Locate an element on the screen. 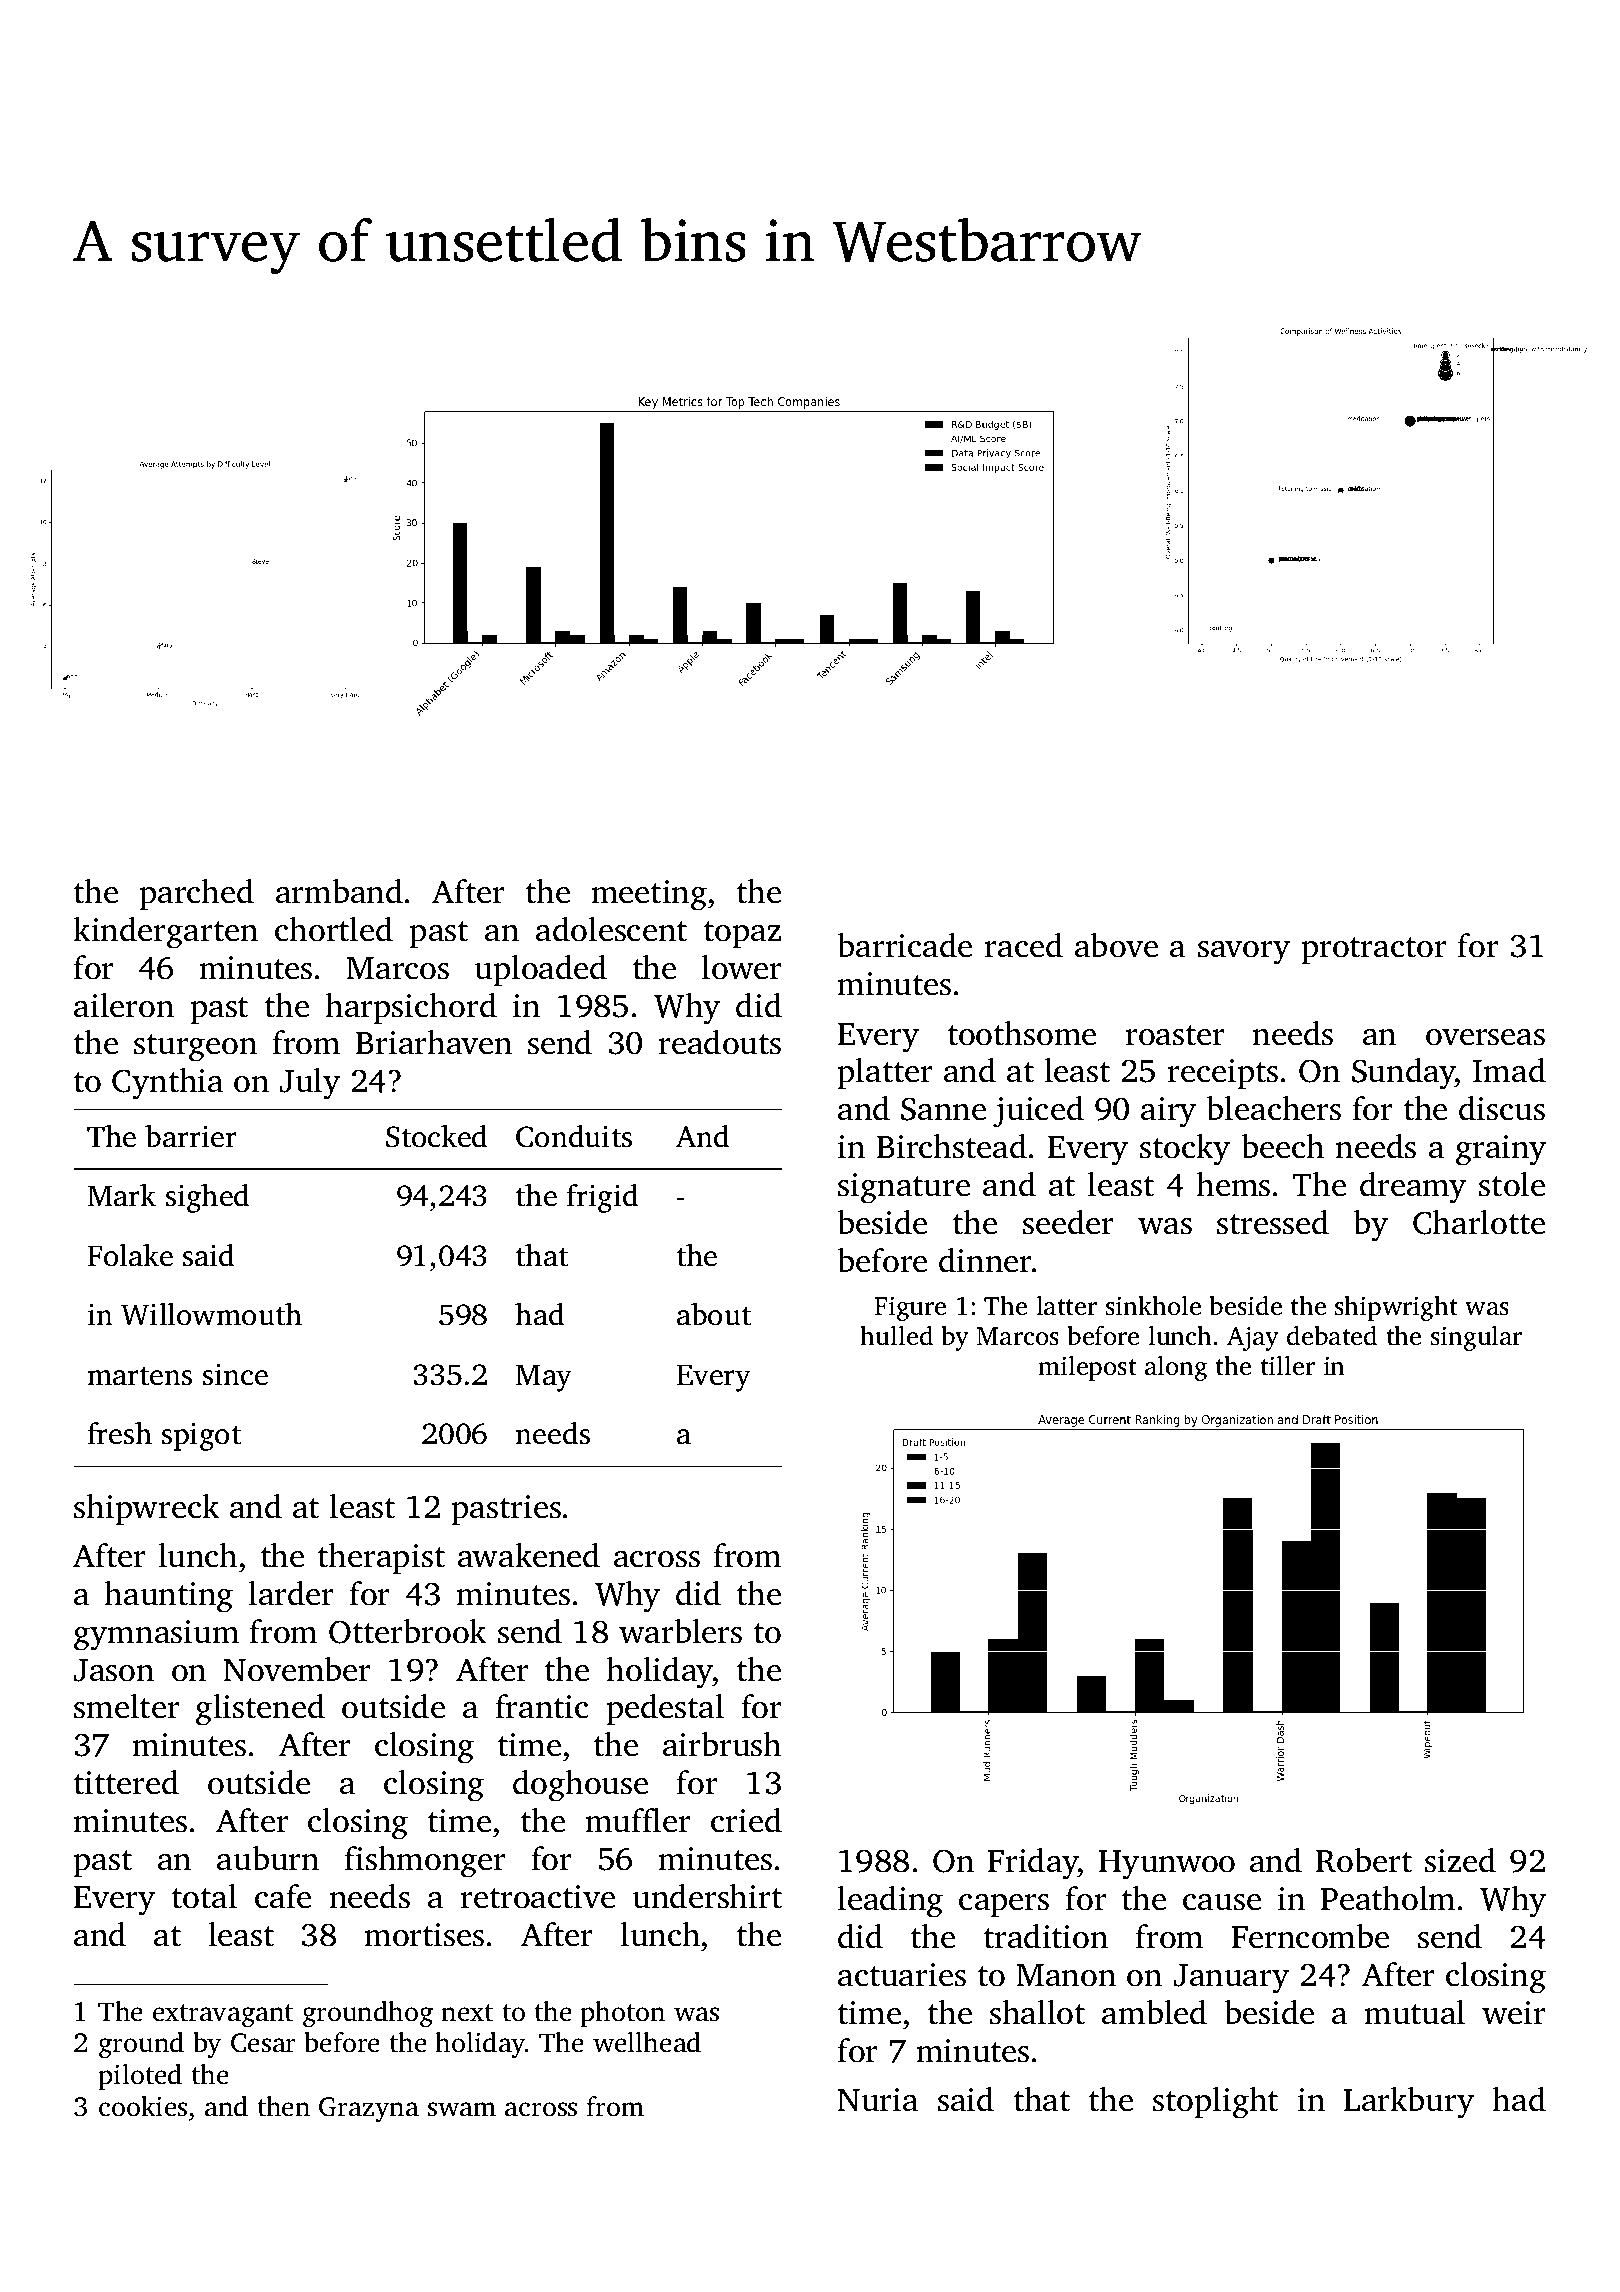 This screenshot has height=2292, width=1620. parched is located at coordinates (196, 894).
